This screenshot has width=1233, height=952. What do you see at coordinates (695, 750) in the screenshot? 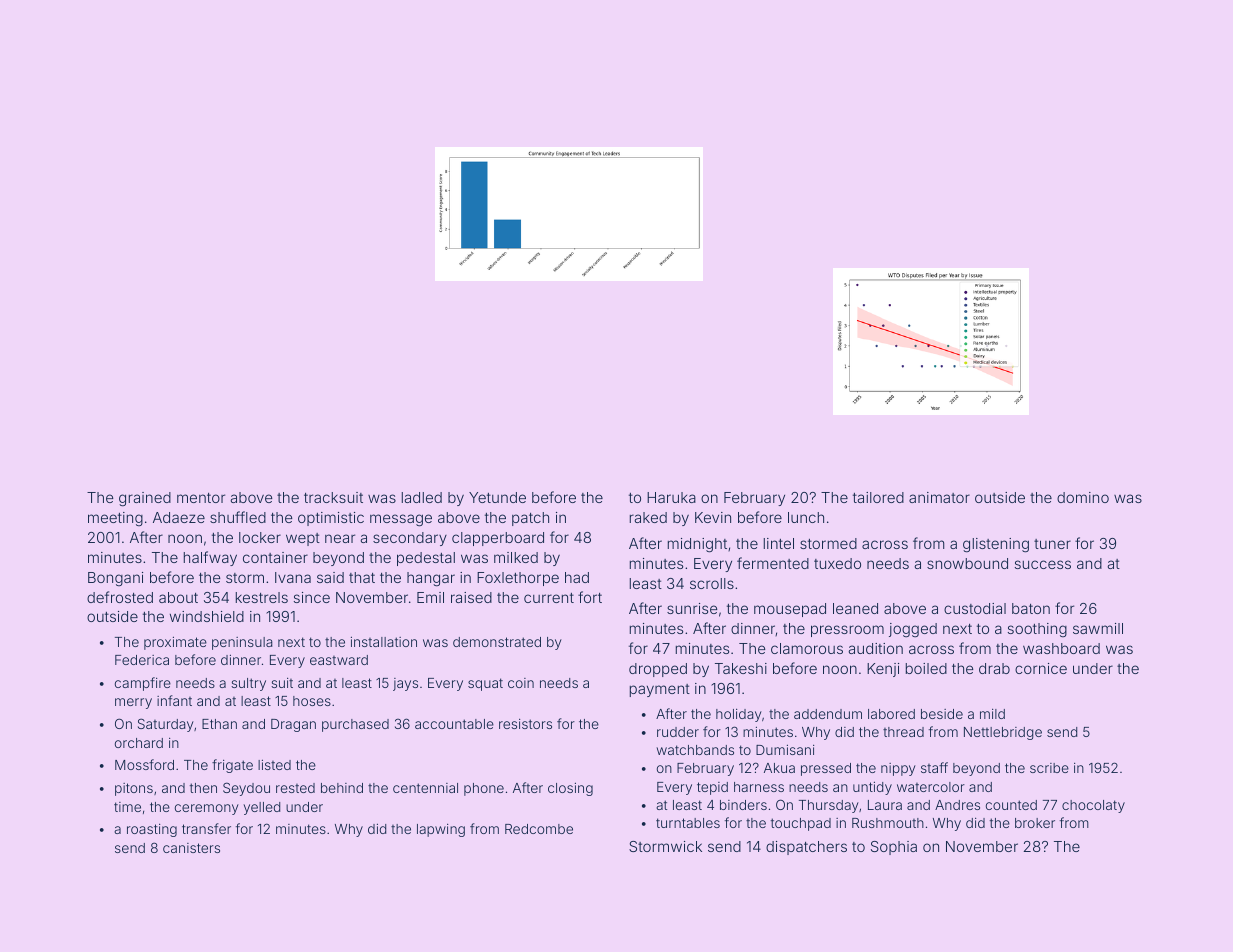
I see `watchbands` at bounding box center [695, 750].
